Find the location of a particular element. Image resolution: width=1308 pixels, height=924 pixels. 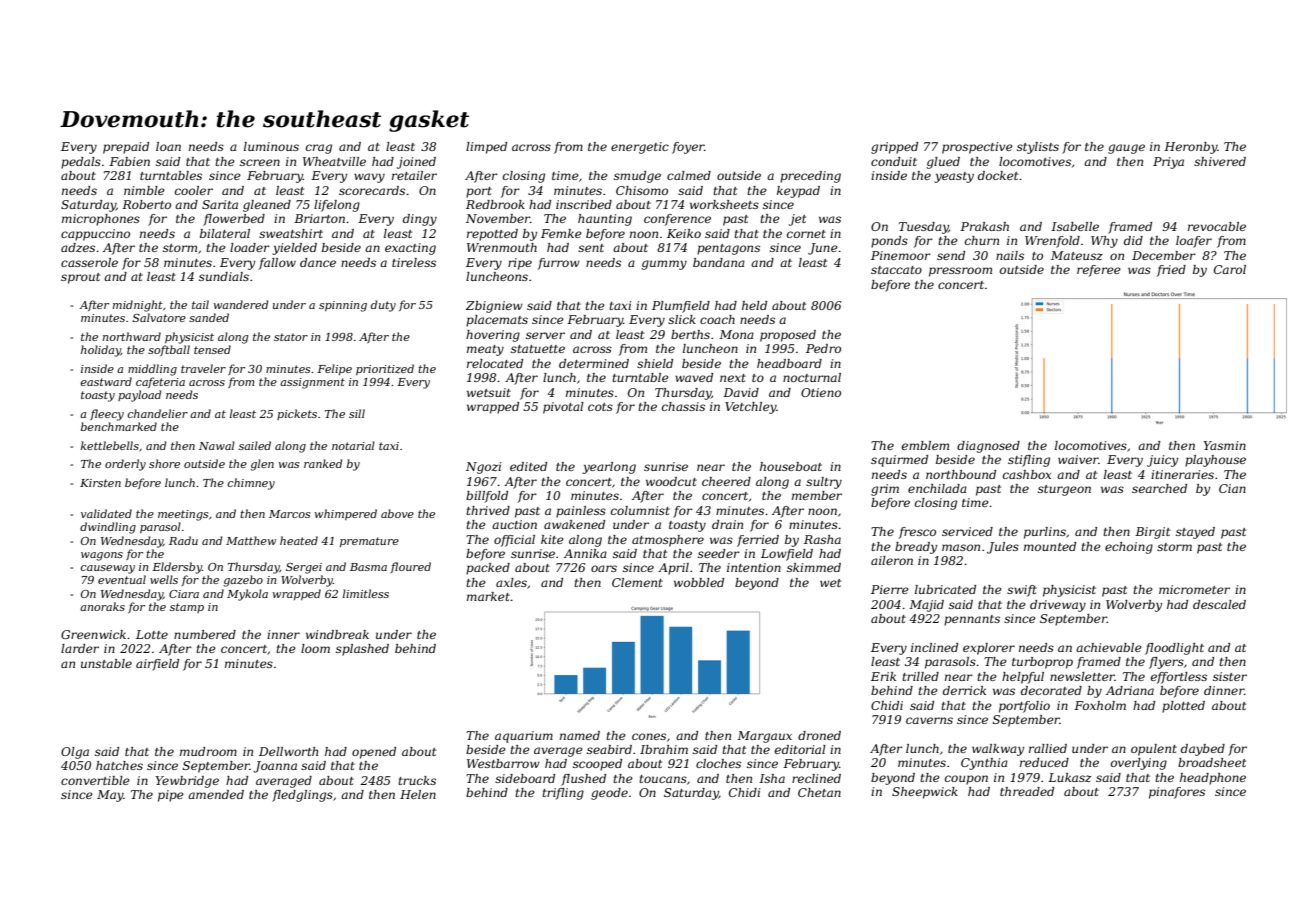

worksheets is located at coordinates (724, 204).
